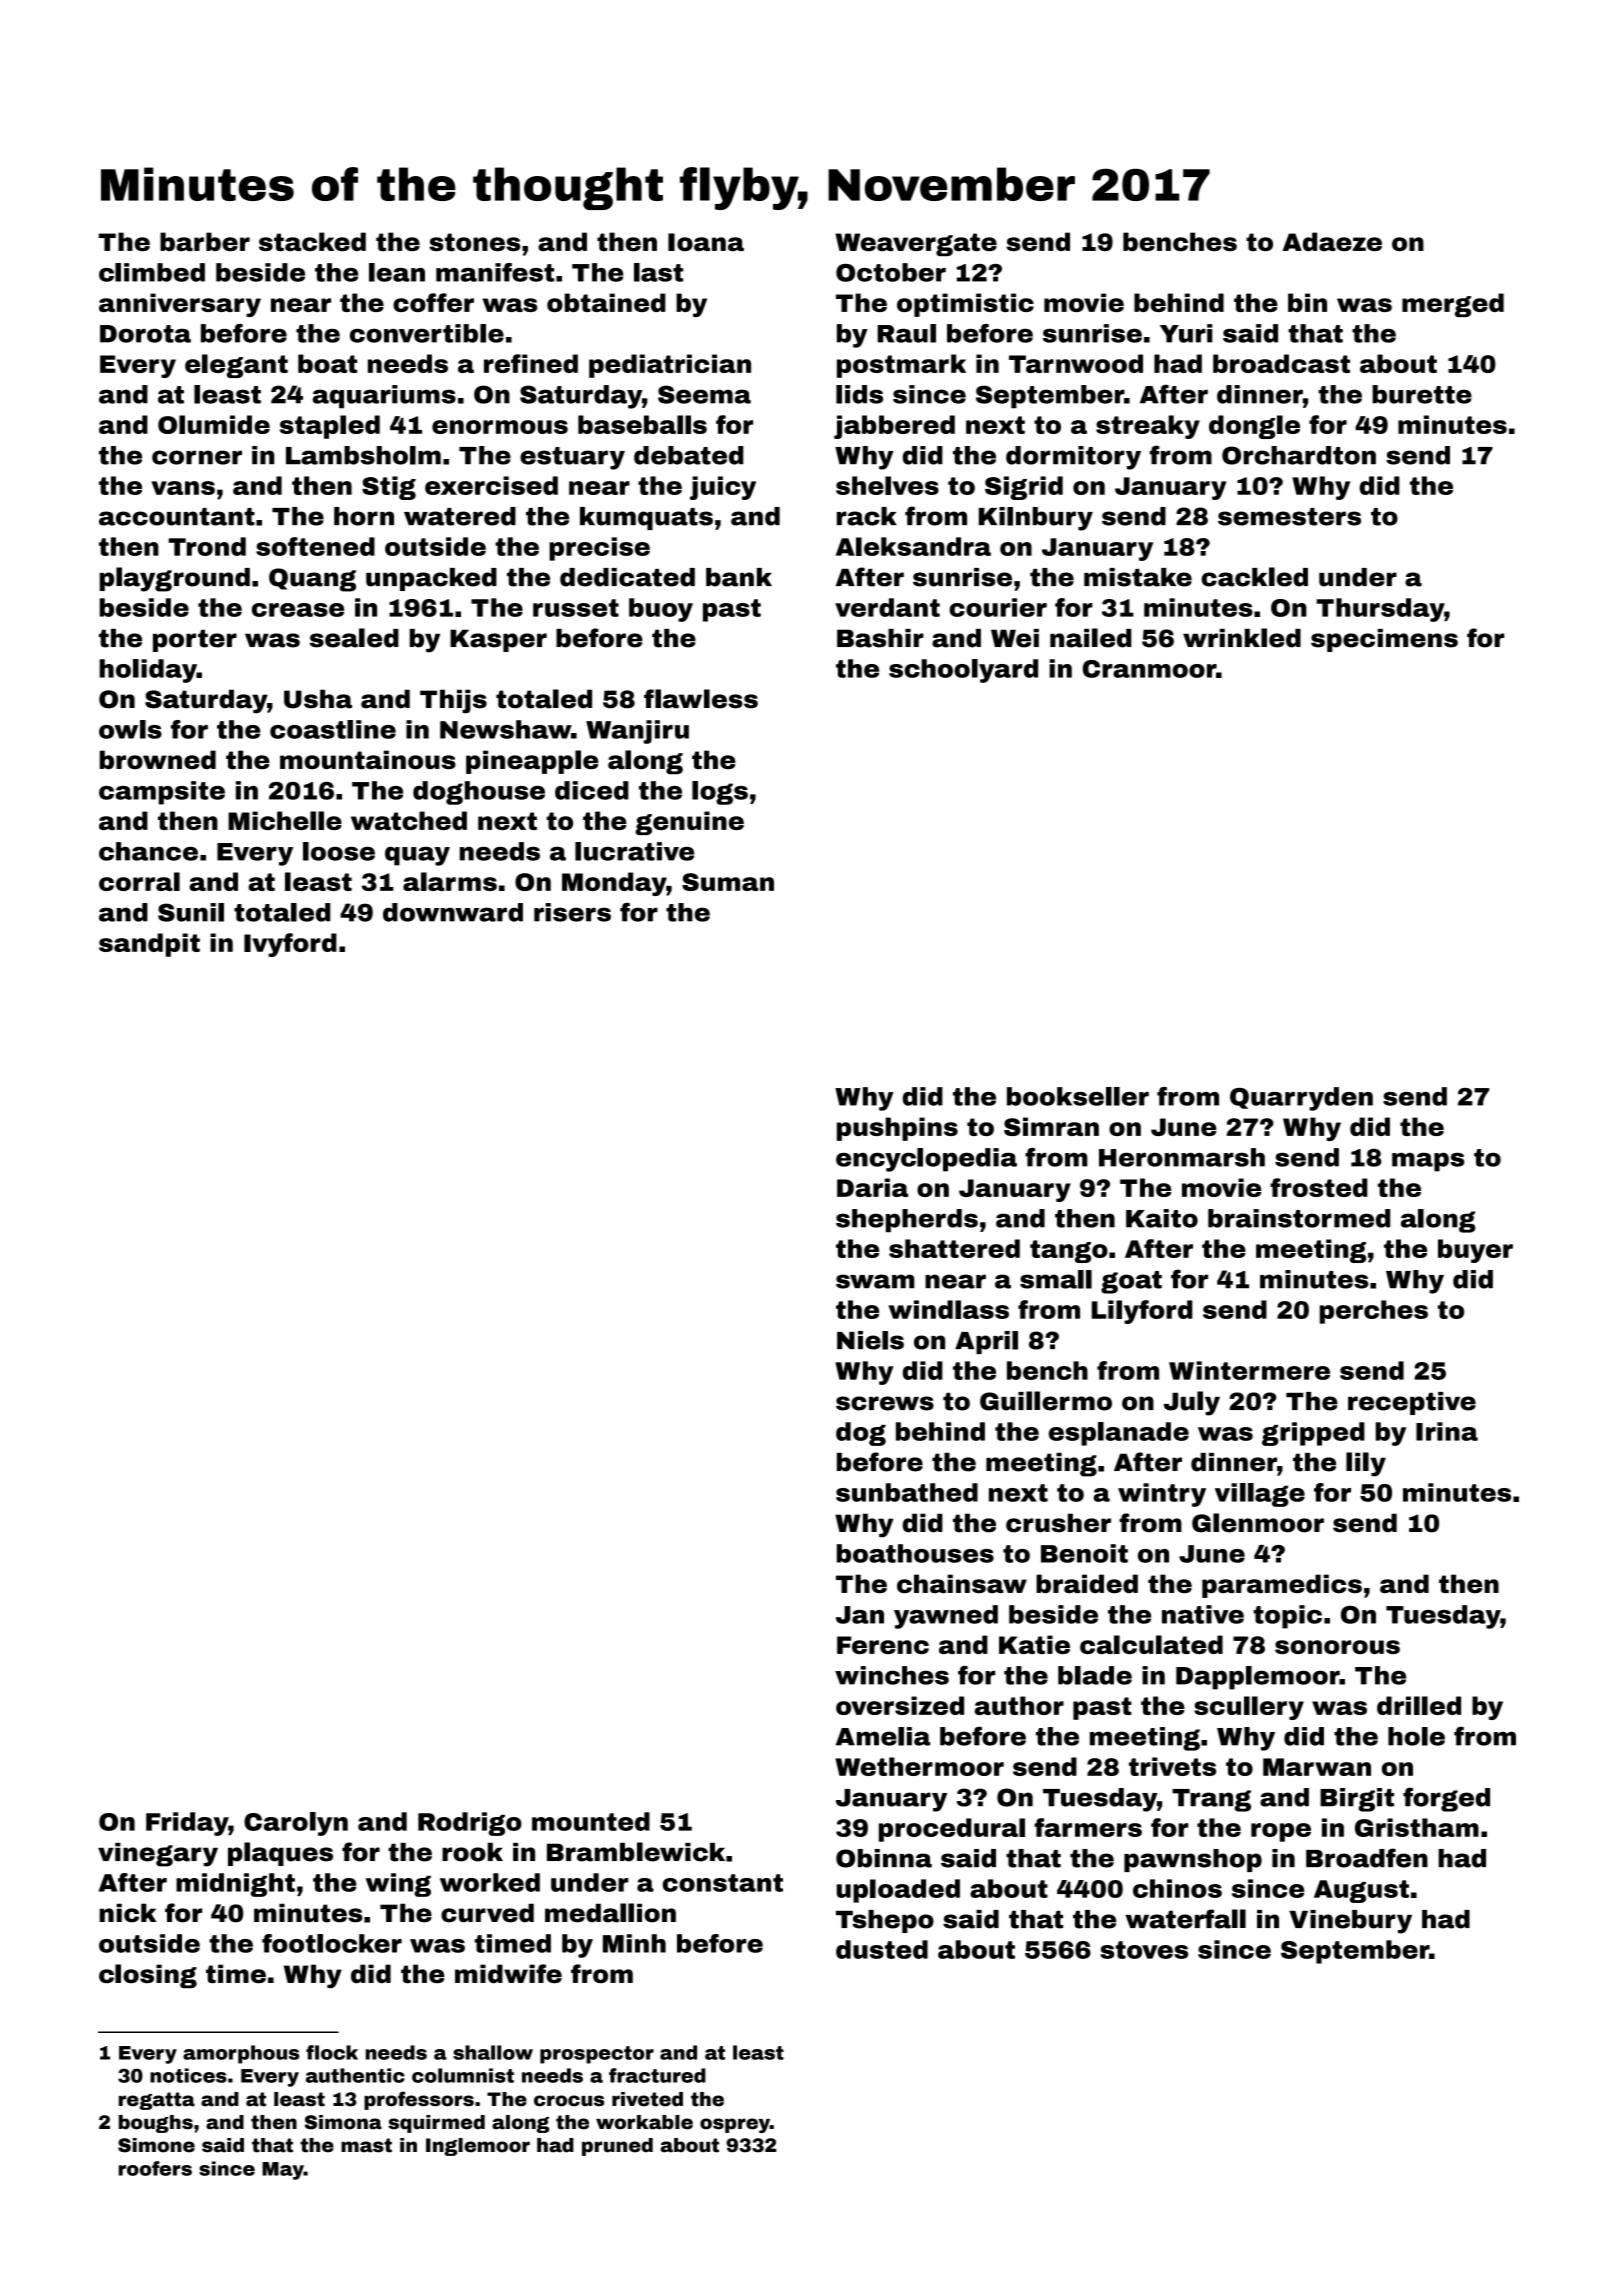 The height and width of the screenshot is (2292, 1620). I want to click on Tarnwood, so click(1076, 363).
